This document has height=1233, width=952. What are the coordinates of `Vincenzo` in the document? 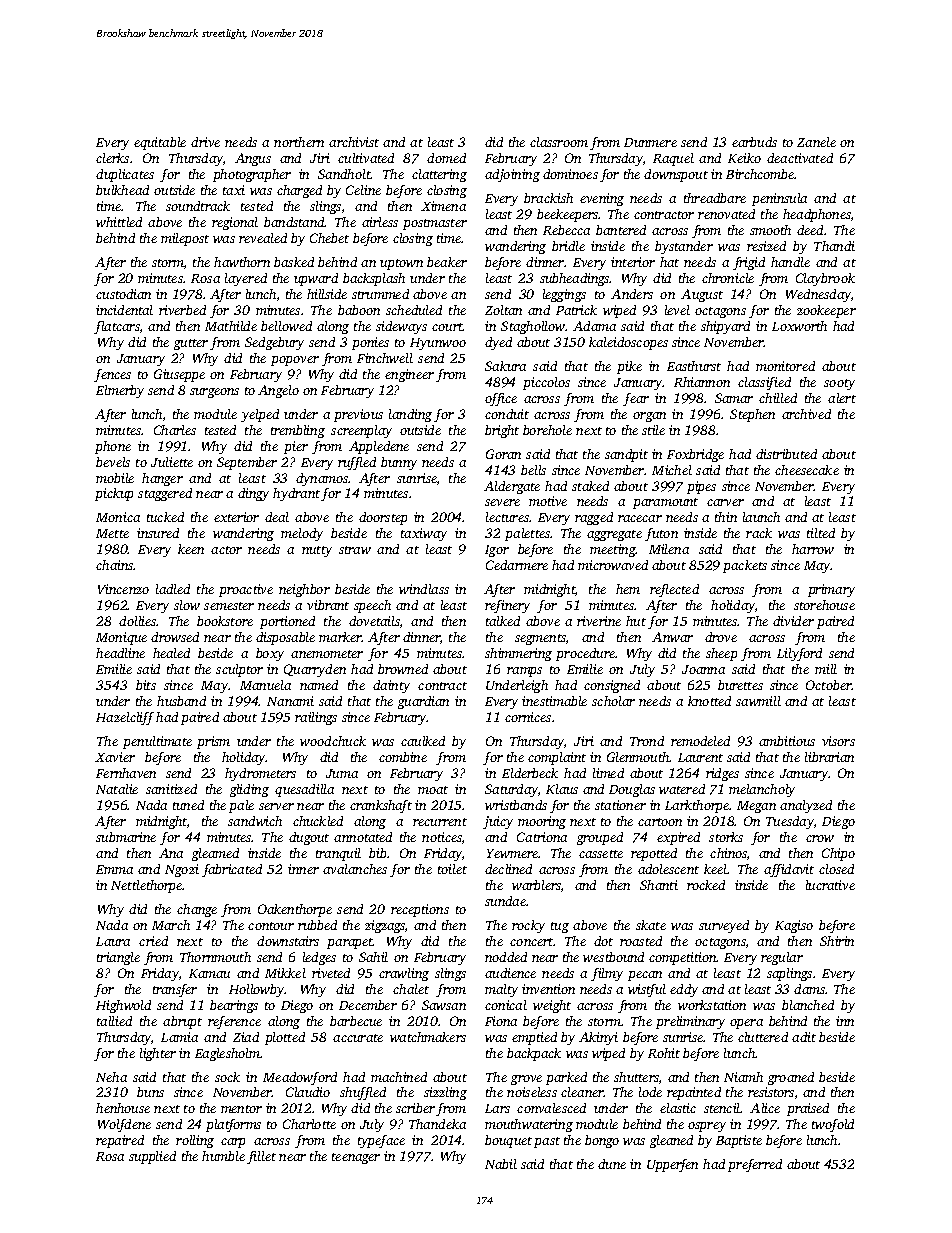 It's located at (123, 589).
